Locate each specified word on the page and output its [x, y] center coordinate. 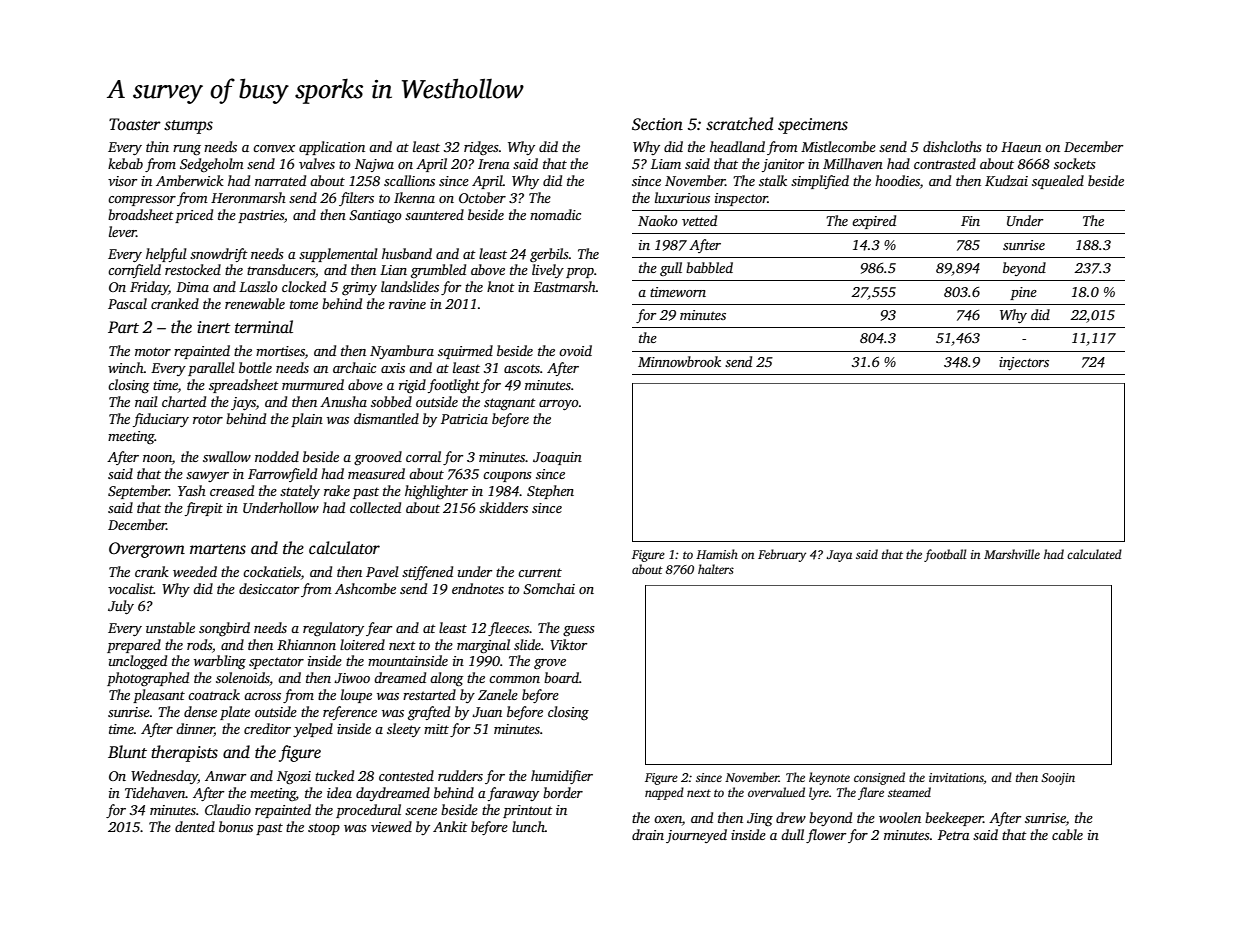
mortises [280, 351]
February [782, 555]
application [332, 148]
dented [195, 826]
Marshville [1012, 554]
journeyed [696, 836]
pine [1023, 293]
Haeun [1021, 147]
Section [657, 124]
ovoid [575, 350]
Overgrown [147, 550]
